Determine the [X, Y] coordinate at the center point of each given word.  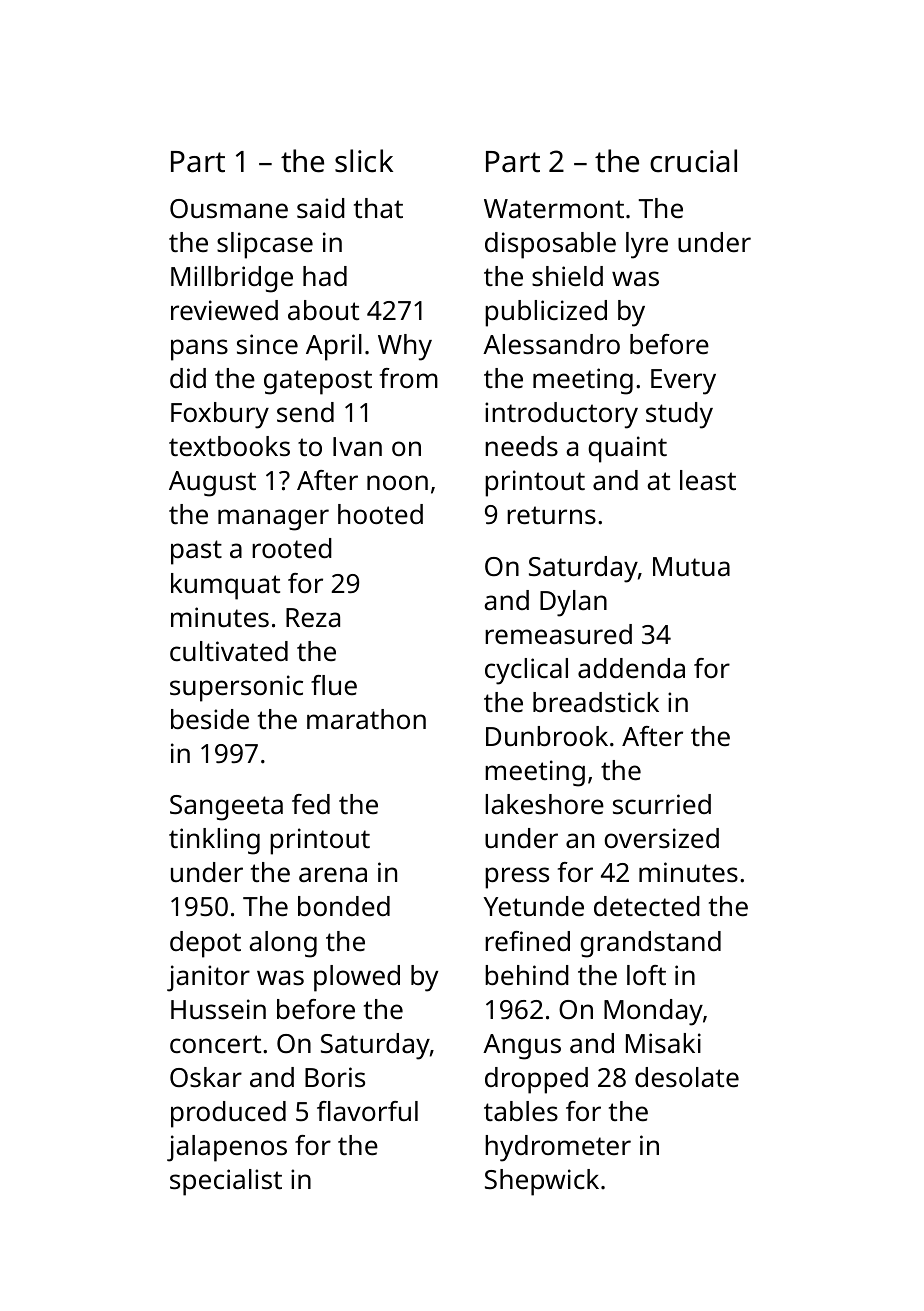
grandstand [650, 944]
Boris [335, 1077]
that [378, 208]
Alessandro [551, 344]
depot [205, 944]
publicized [546, 313]
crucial [693, 161]
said [321, 208]
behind [527, 975]
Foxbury [220, 415]
